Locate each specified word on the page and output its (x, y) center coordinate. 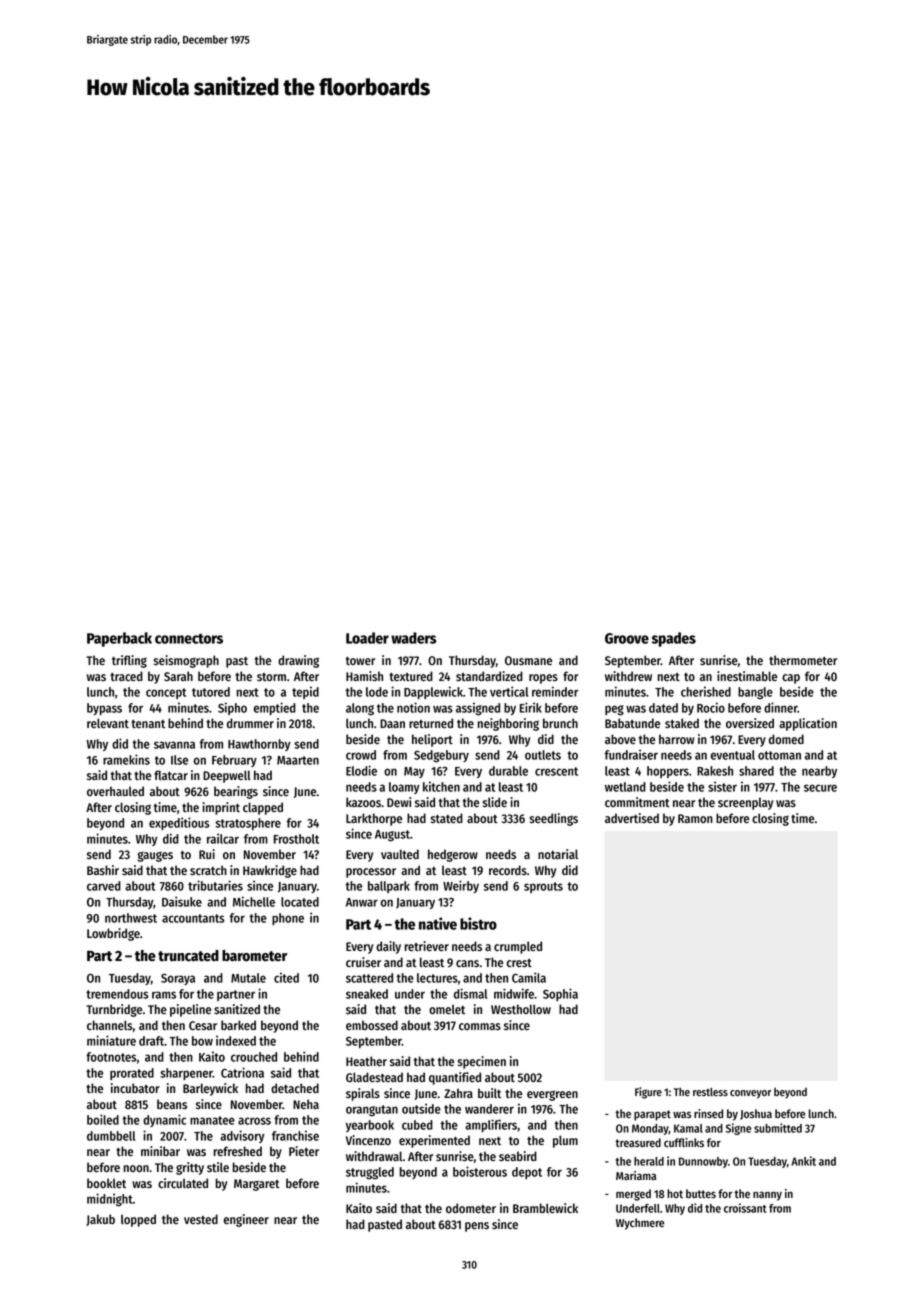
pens (477, 1227)
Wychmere (640, 1224)
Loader (367, 638)
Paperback (119, 639)
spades (674, 639)
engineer (246, 1220)
